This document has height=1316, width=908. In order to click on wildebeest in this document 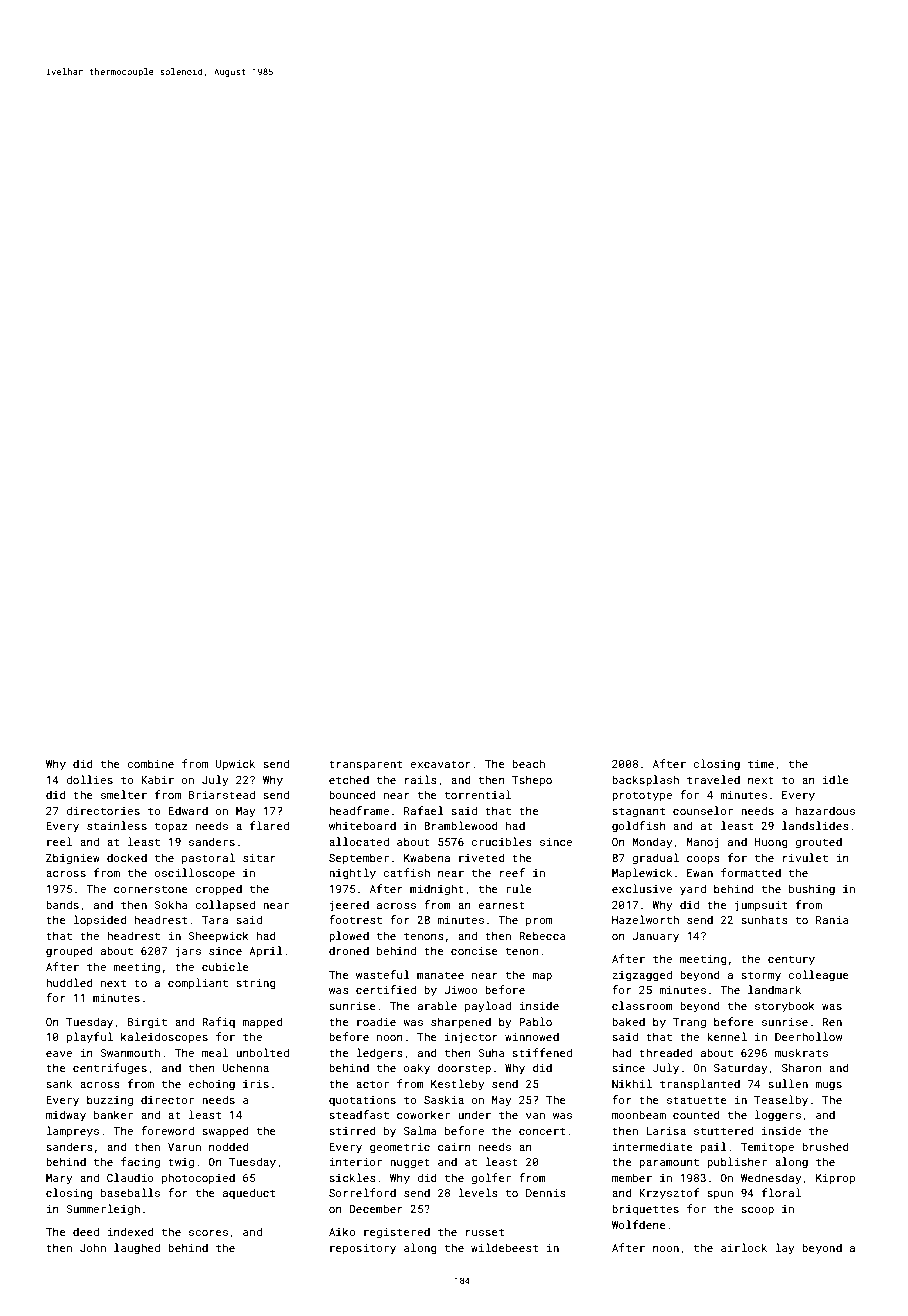, I will do `click(504, 1247)`.
